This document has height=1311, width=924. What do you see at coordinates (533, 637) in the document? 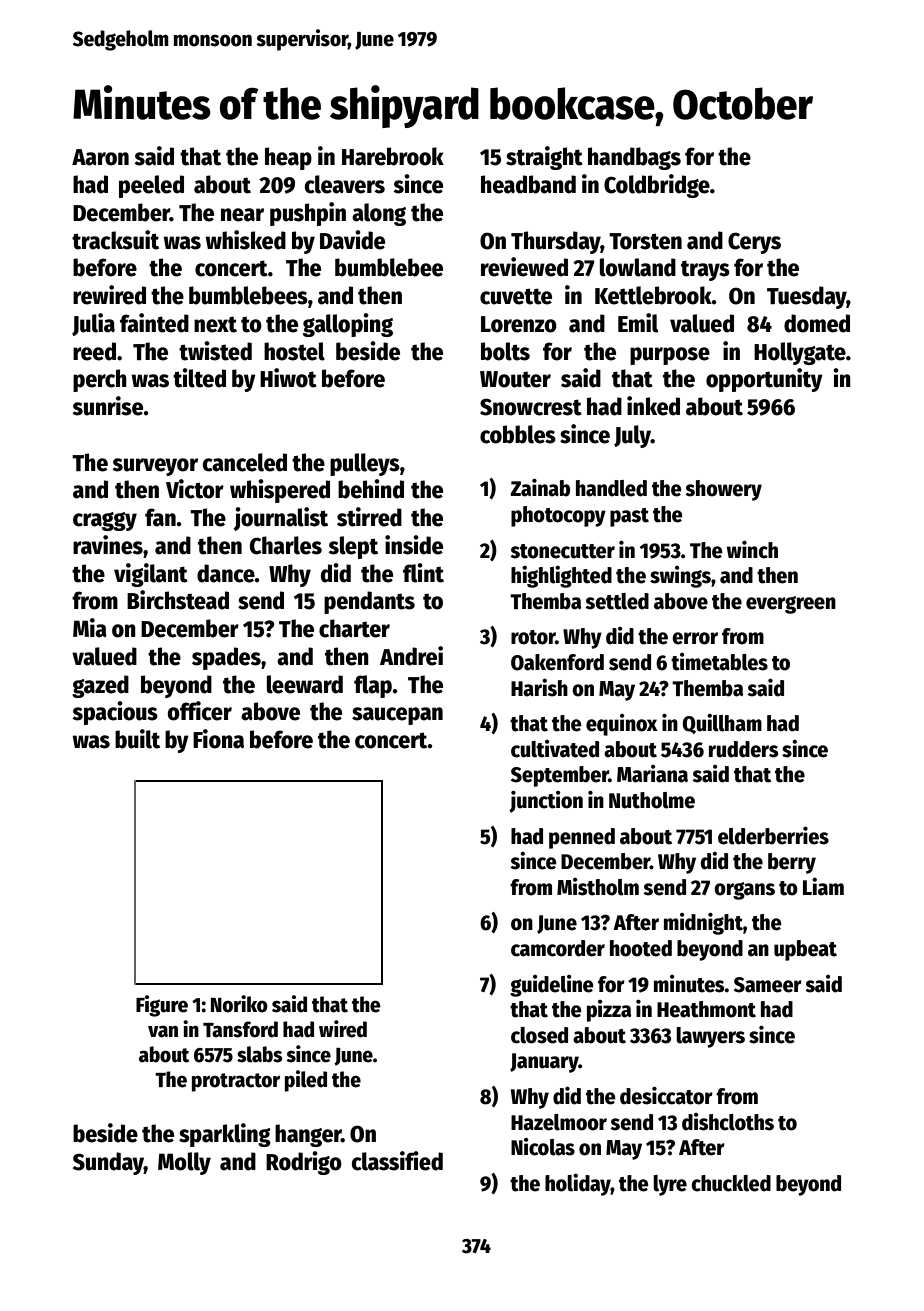
I see `rotor` at bounding box center [533, 637].
